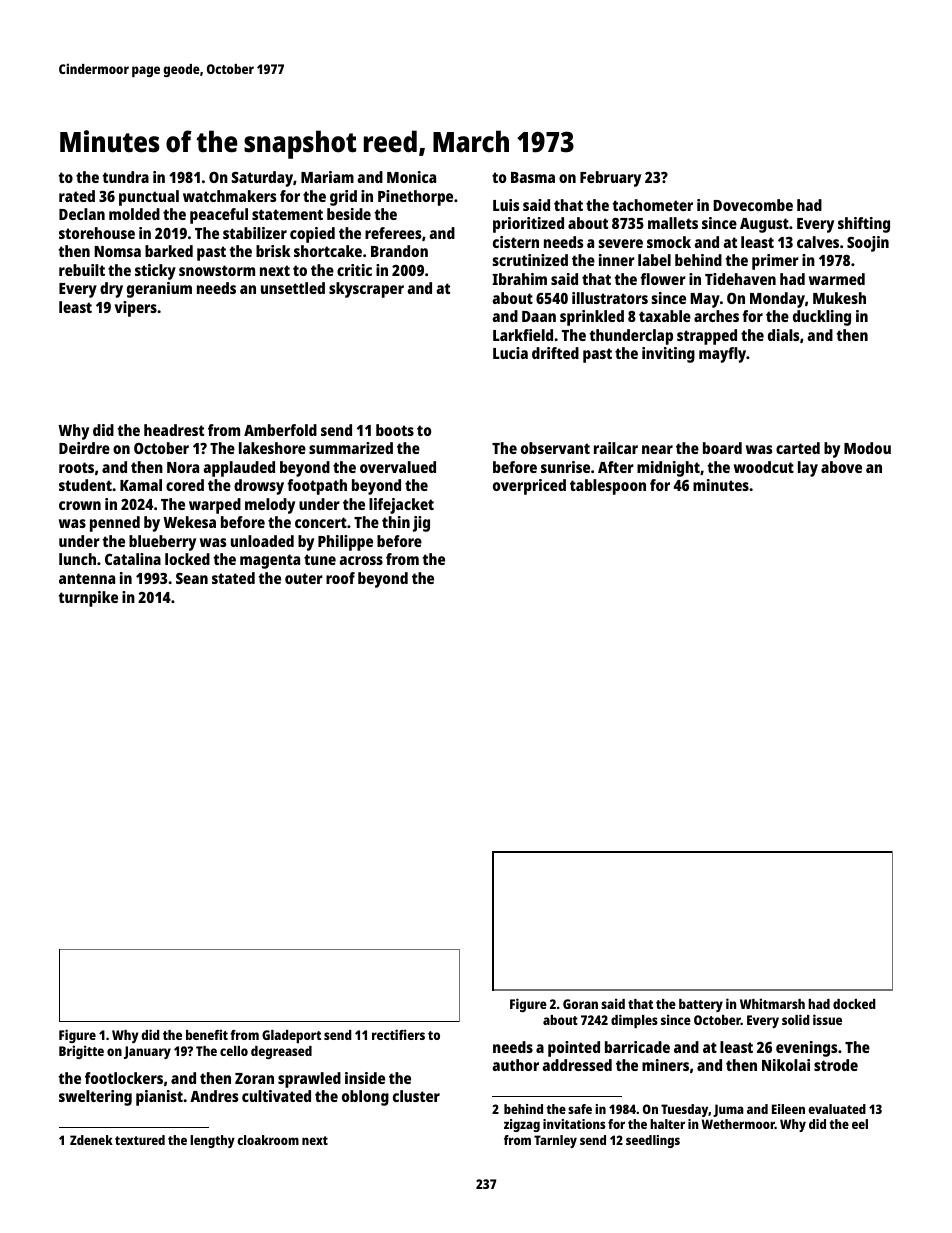 Image resolution: width=952 pixels, height=1233 pixels. What do you see at coordinates (207, 1034) in the screenshot?
I see `benefit` at bounding box center [207, 1034].
